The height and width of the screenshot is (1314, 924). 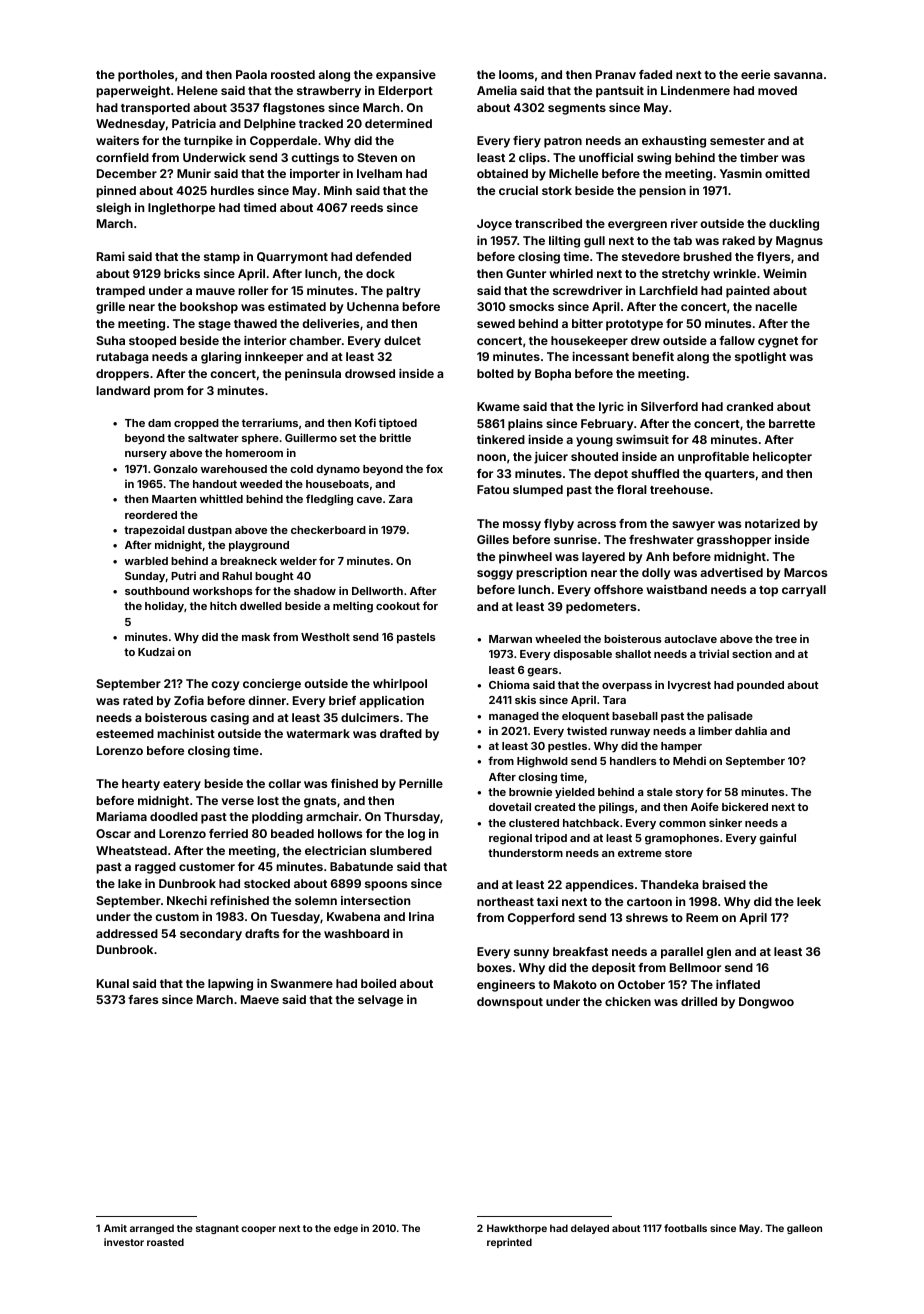 What do you see at coordinates (491, 457) in the screenshot?
I see `noon` at bounding box center [491, 457].
